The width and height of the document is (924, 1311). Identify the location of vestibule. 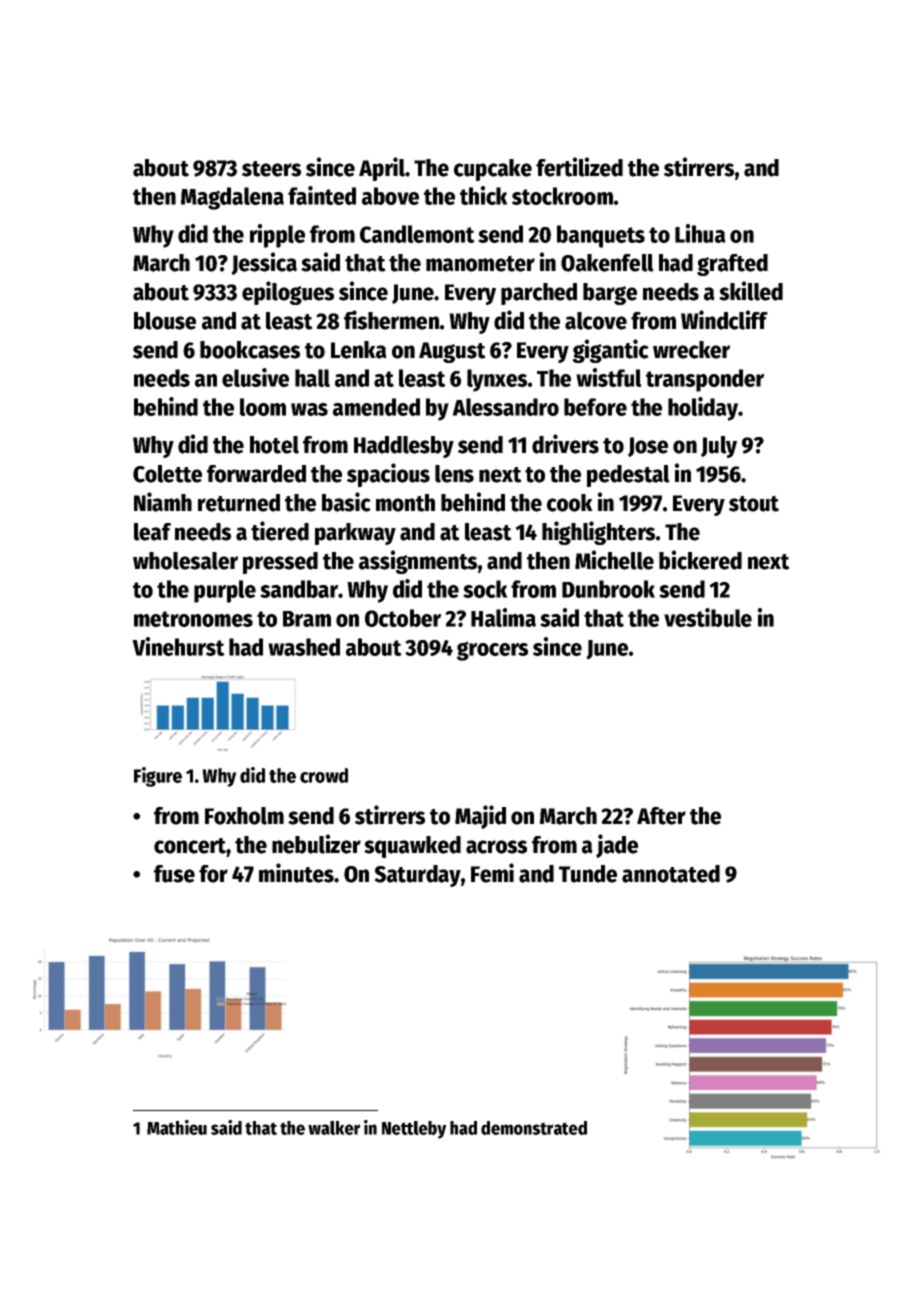
(708, 617).
